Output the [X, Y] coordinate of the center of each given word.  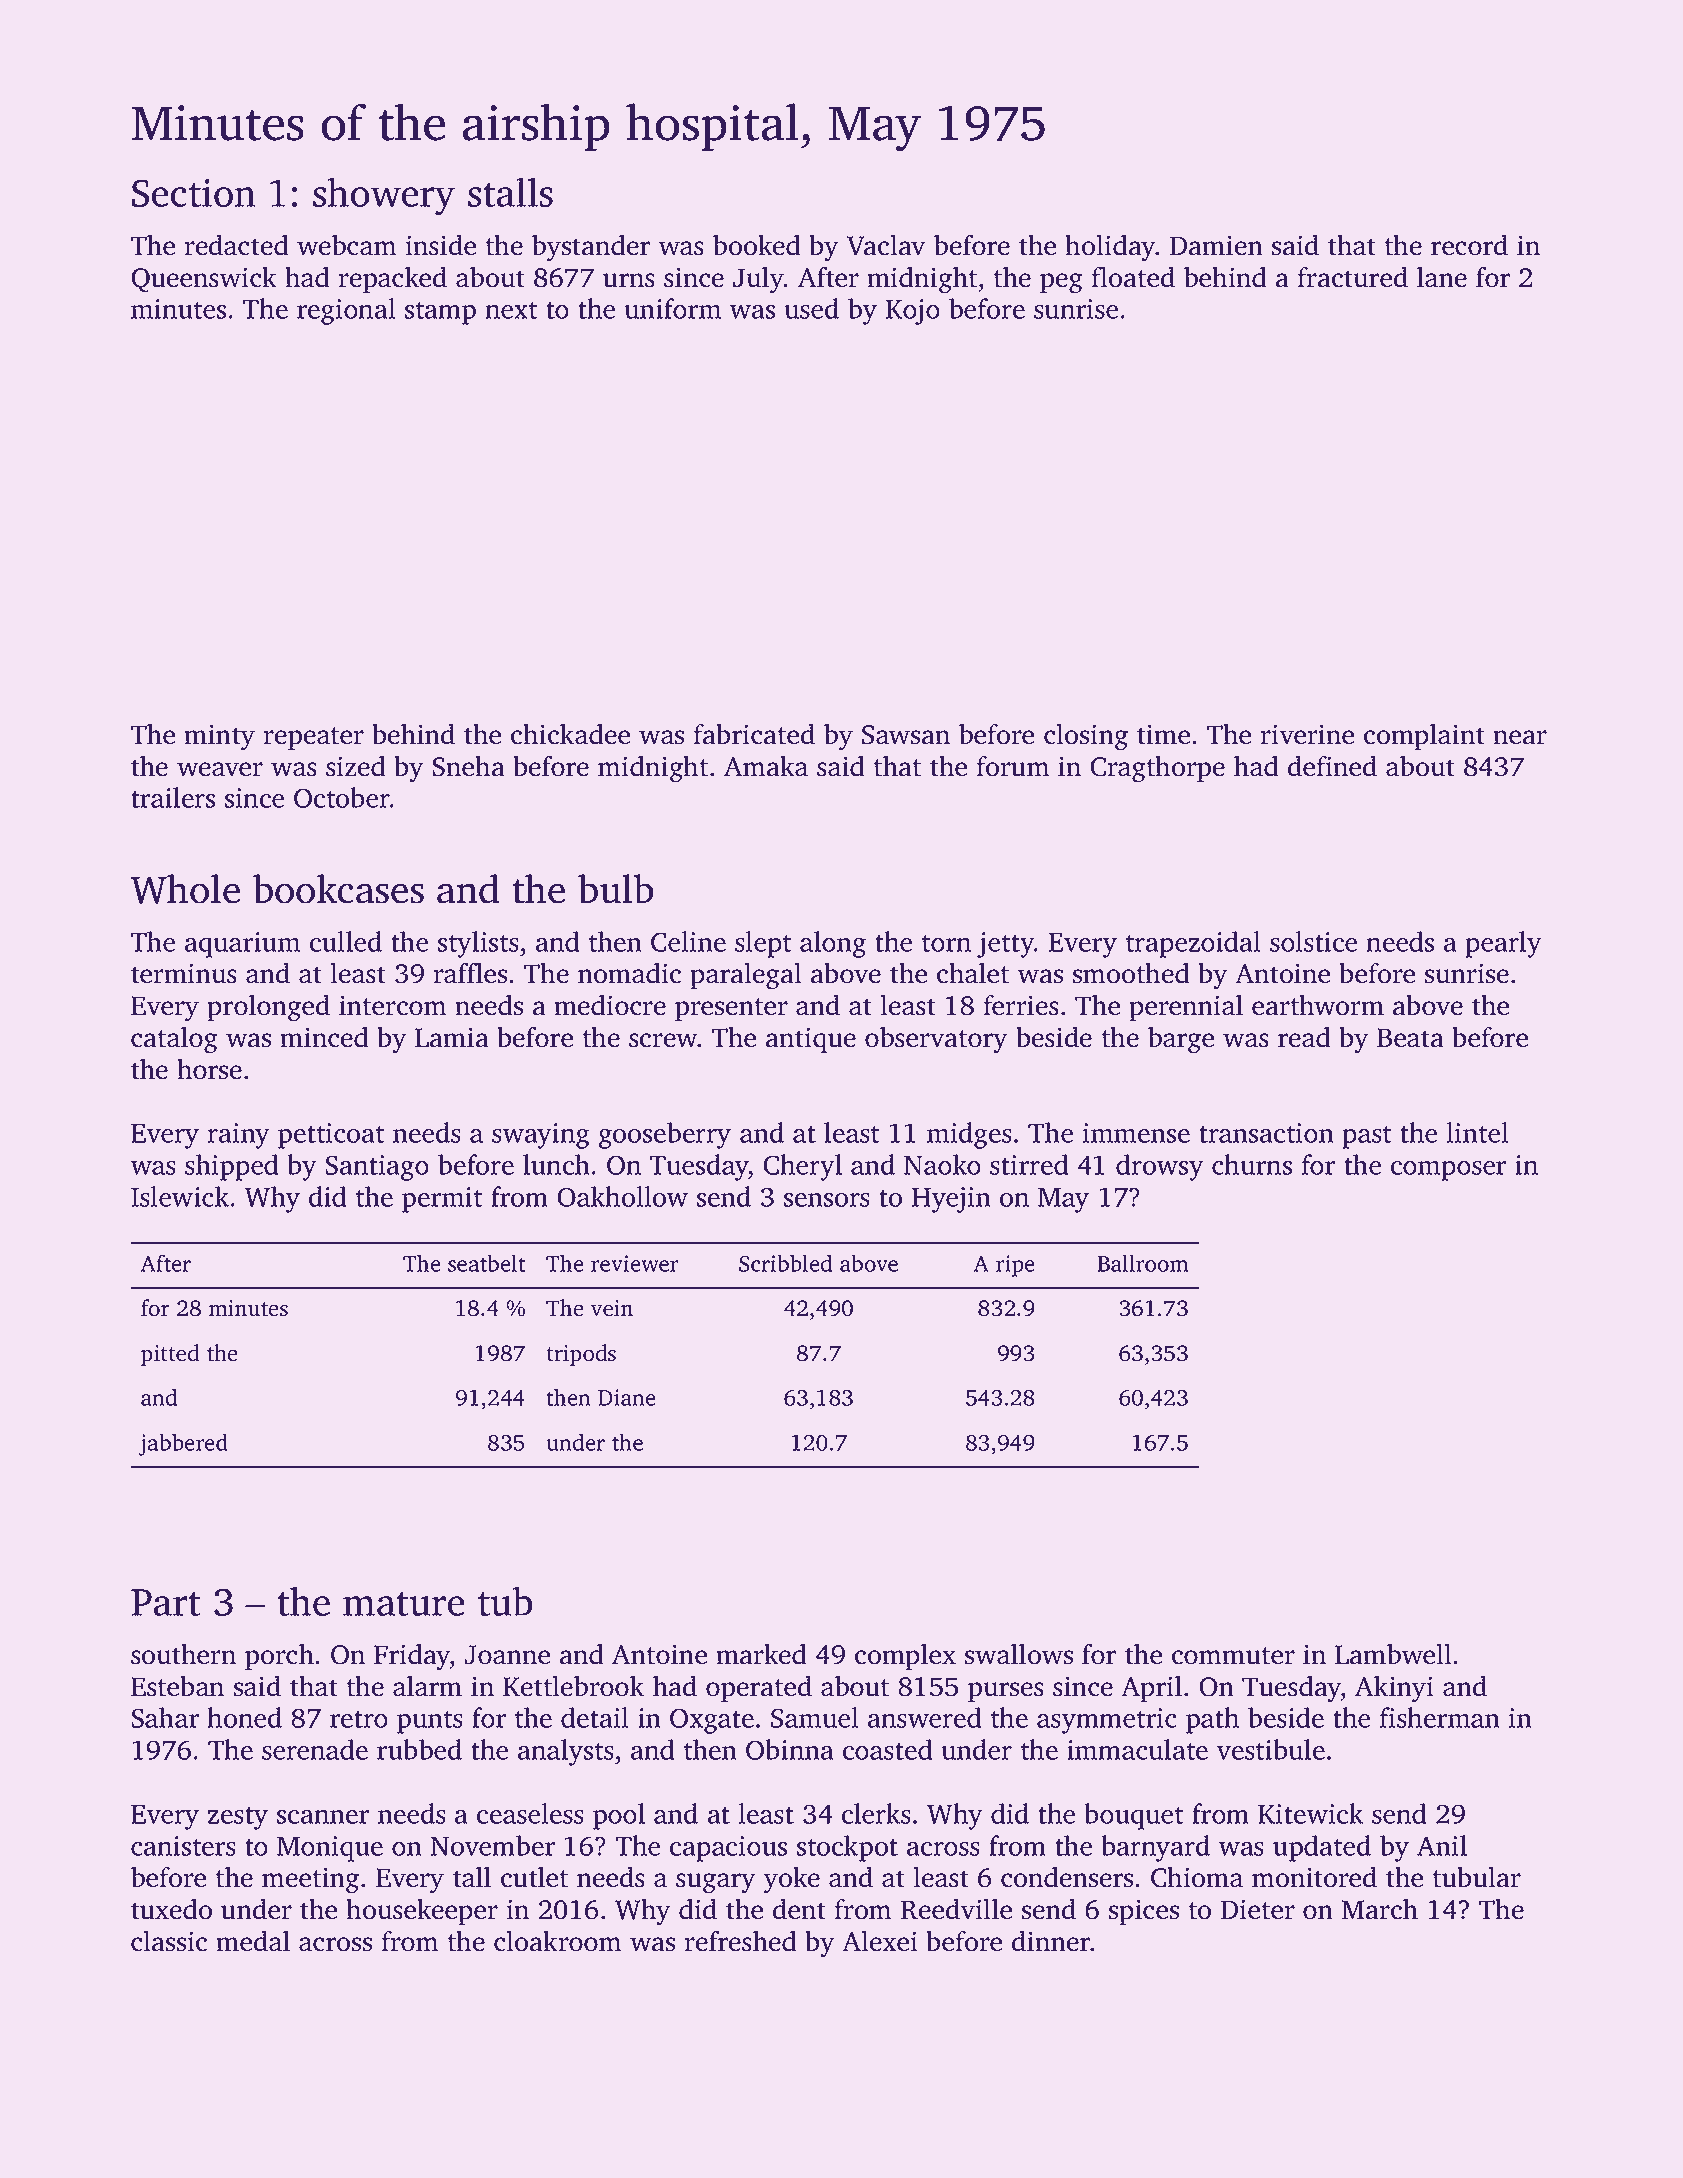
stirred [1029, 1164]
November [492, 1845]
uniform [672, 308]
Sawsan [906, 735]
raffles [470, 973]
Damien [1216, 245]
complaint [1424, 737]
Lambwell [1393, 1654]
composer [1448, 1171]
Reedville [956, 1909]
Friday [412, 1657]
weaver [220, 769]
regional [346, 311]
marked [761, 1654]
